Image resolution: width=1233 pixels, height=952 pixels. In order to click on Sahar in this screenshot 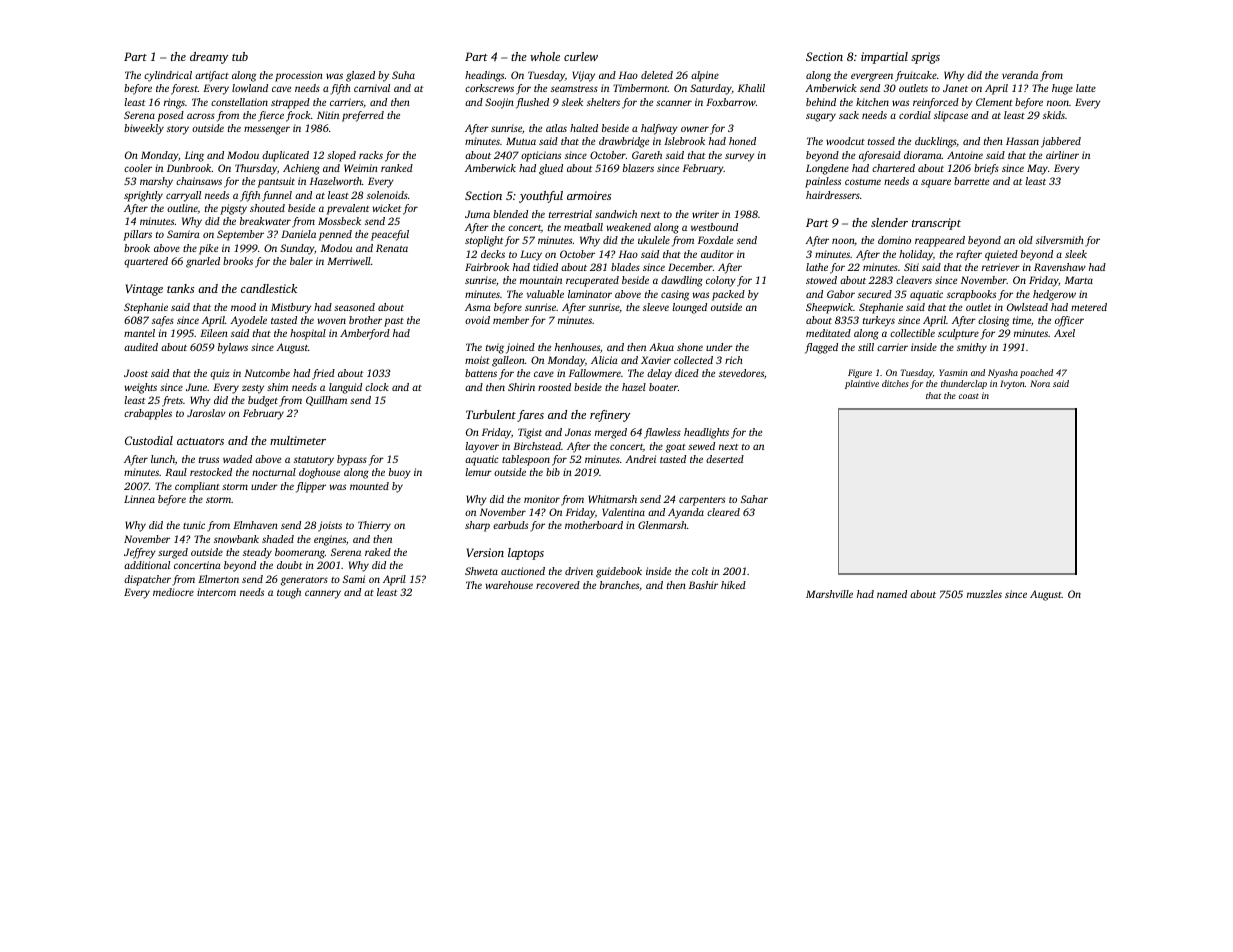, I will do `click(754, 499)`.
